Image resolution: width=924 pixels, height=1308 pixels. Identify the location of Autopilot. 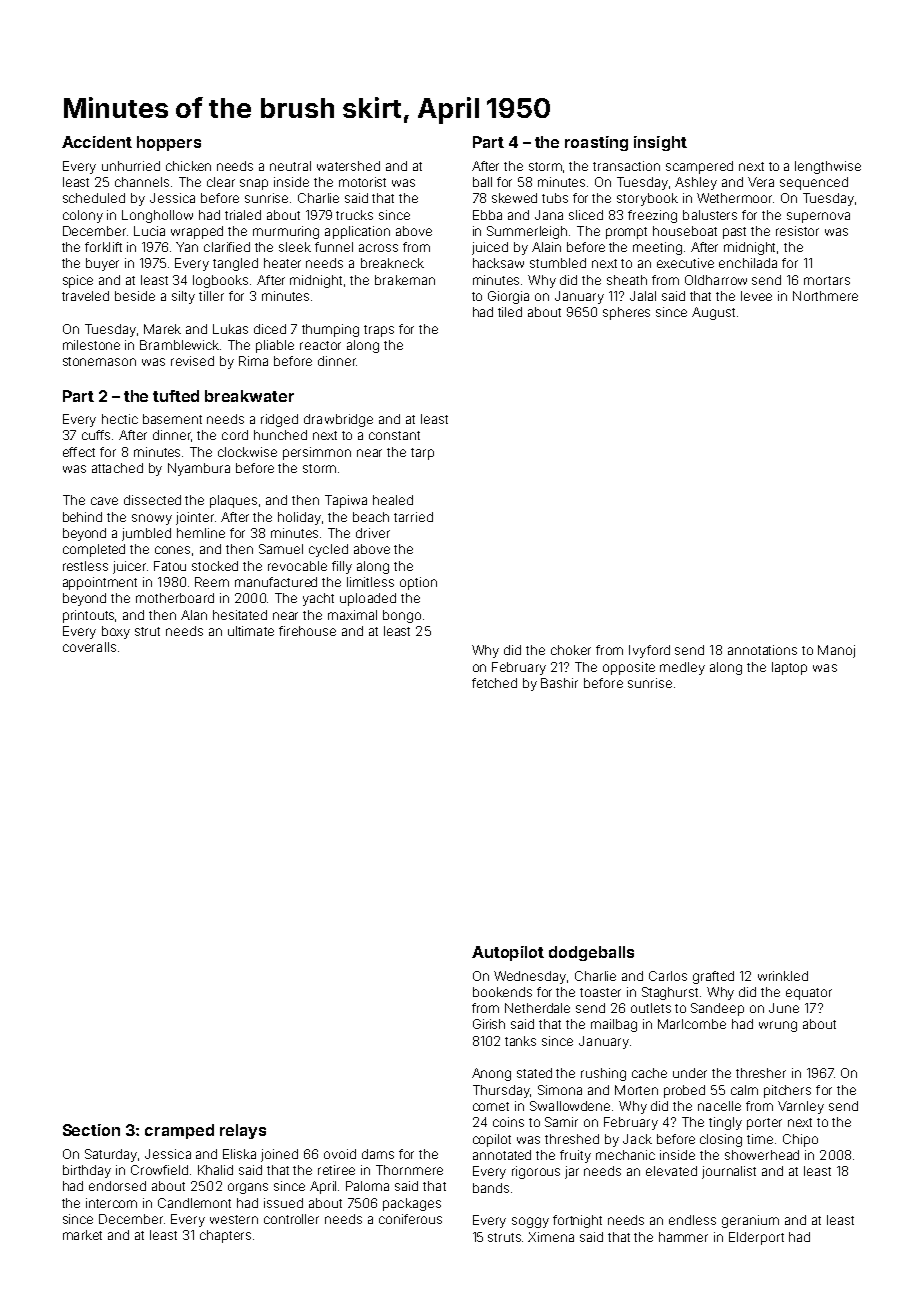
(508, 953).
